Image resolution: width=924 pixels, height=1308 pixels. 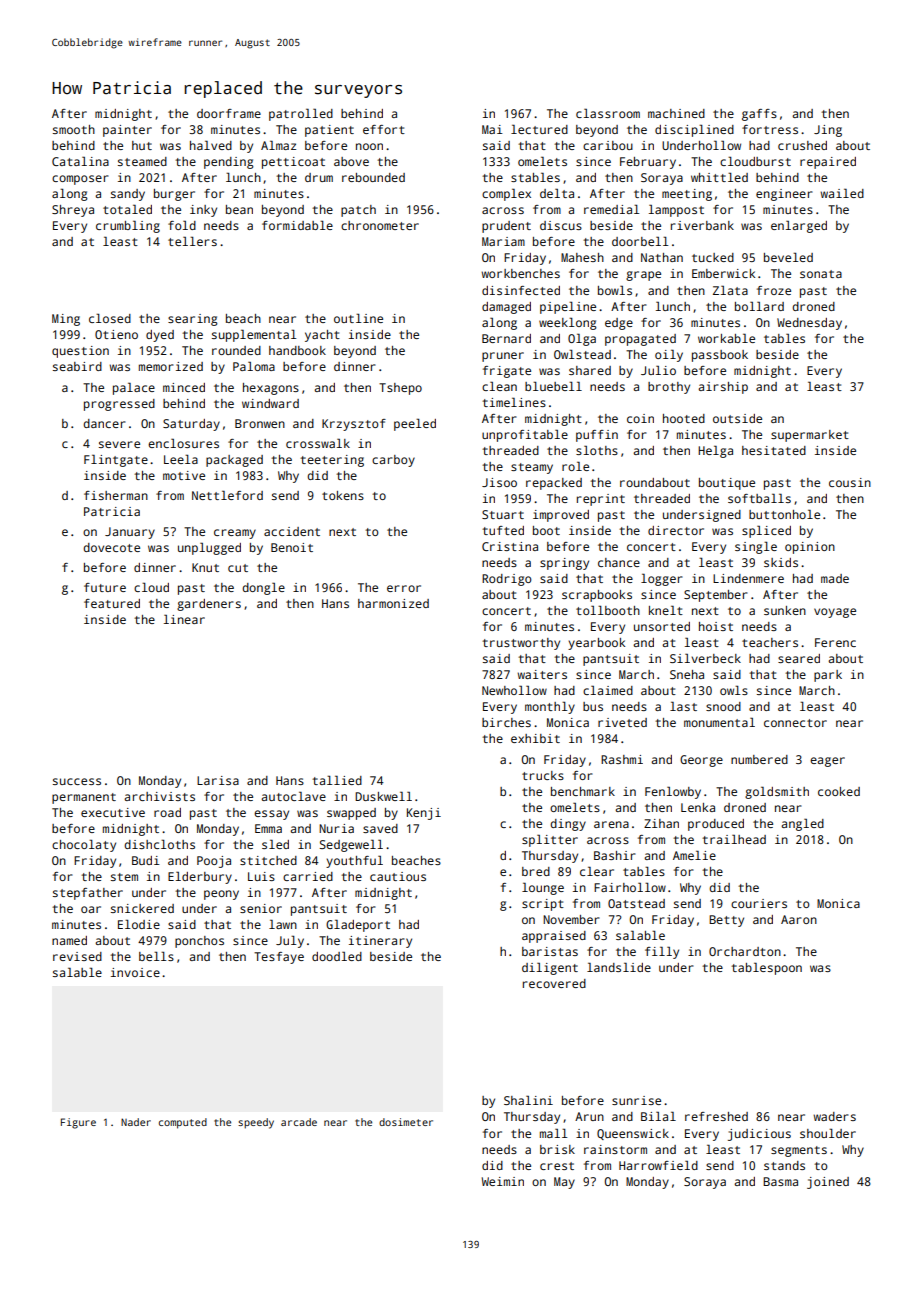 I want to click on connector, so click(x=795, y=723).
